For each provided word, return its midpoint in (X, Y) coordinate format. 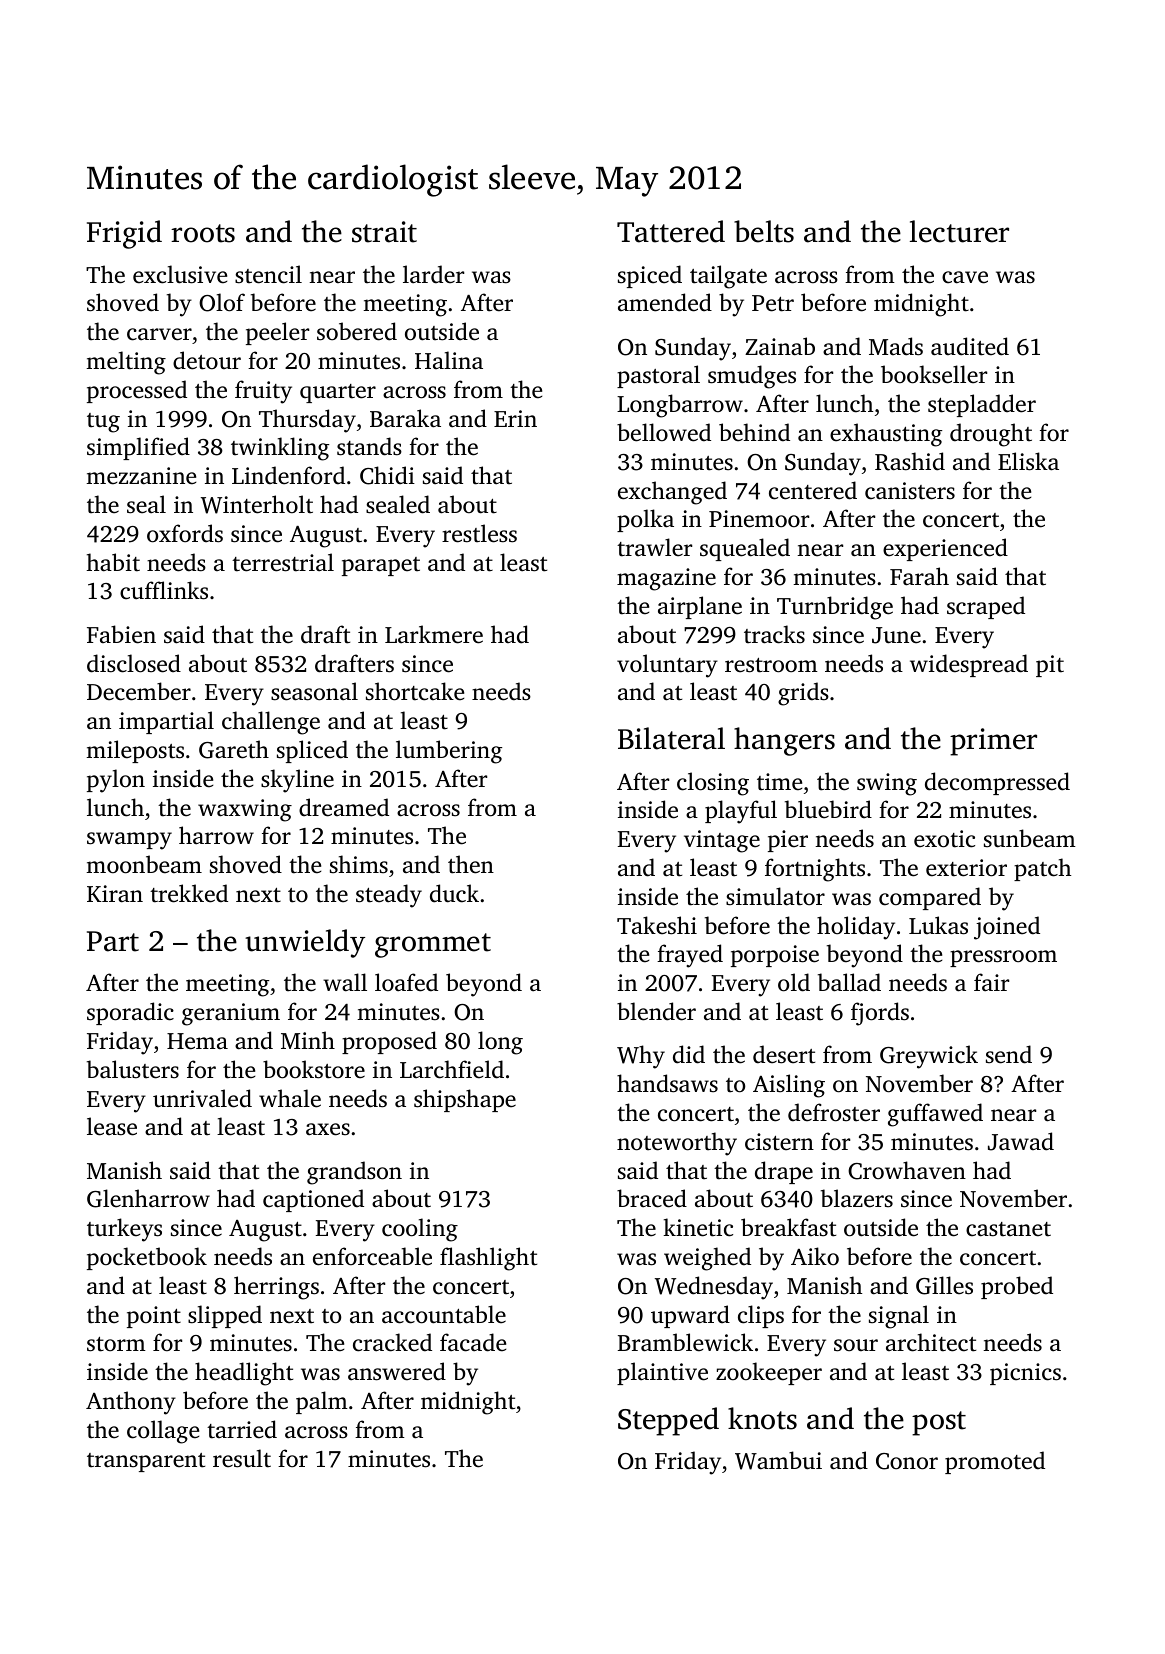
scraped (986, 607)
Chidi (387, 475)
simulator (775, 896)
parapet (381, 566)
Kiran (115, 894)
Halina (449, 360)
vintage (722, 841)
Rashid (910, 461)
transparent (146, 1462)
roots (203, 233)
